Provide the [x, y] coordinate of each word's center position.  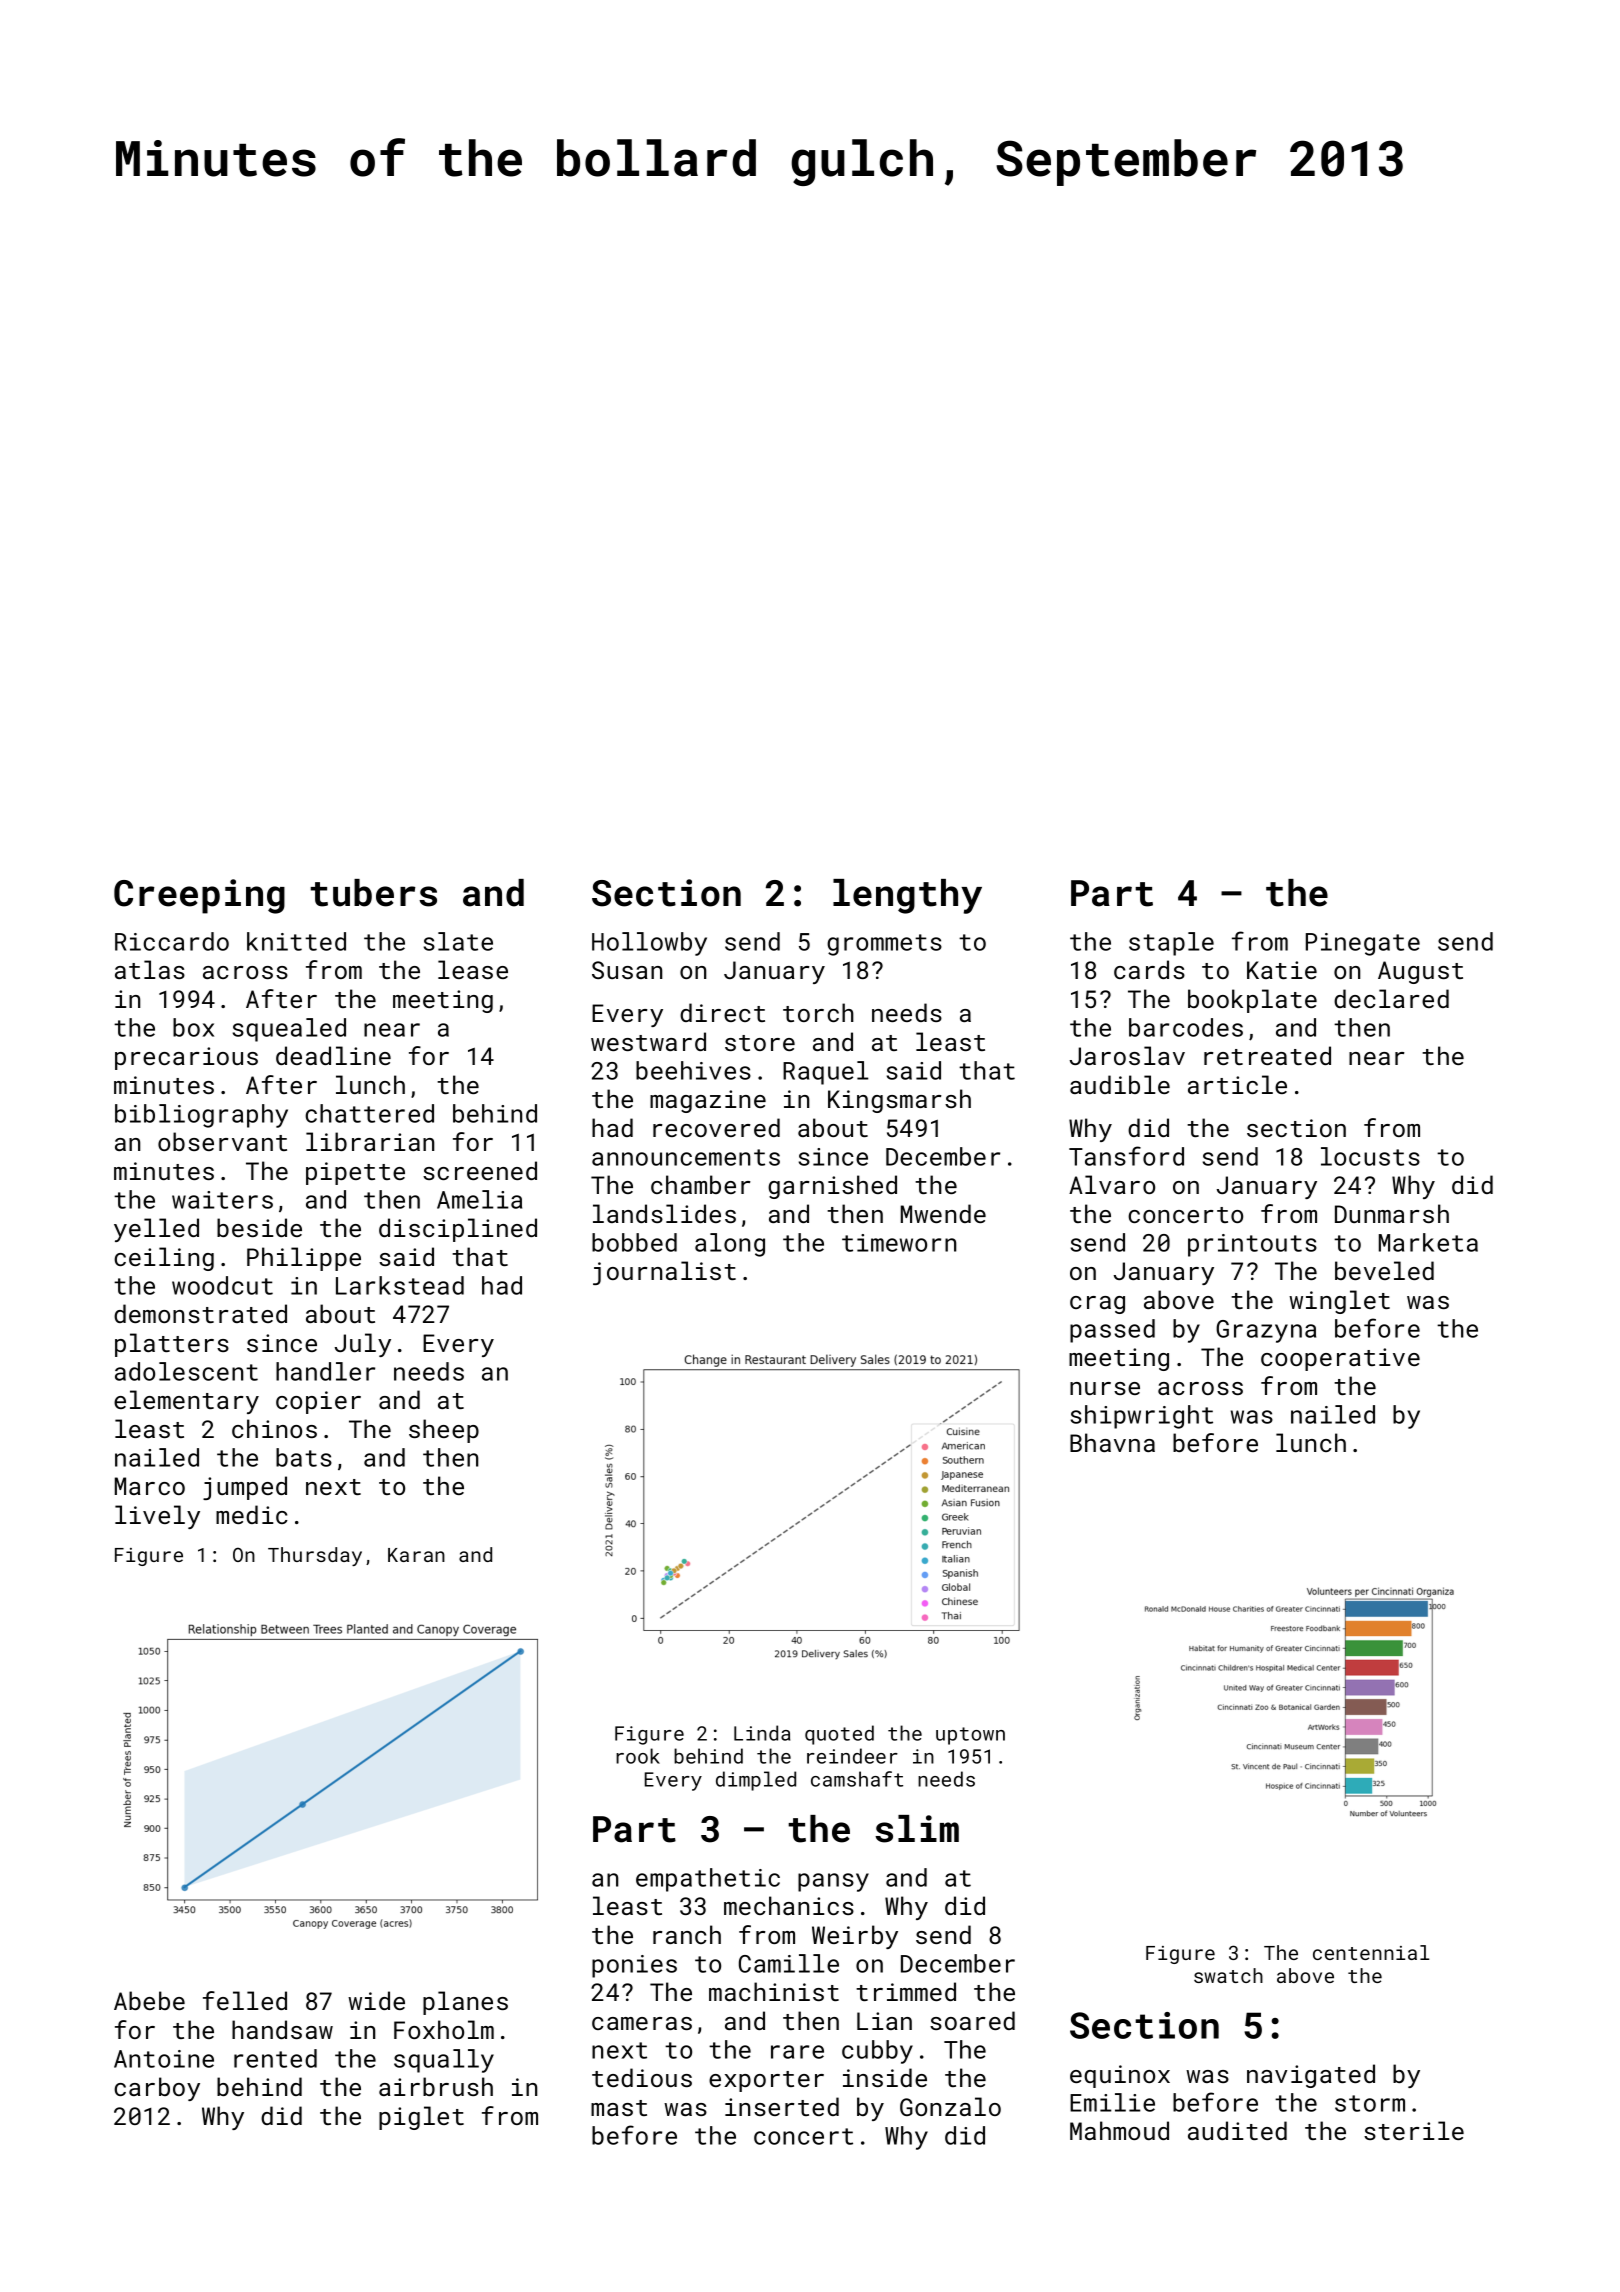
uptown [970, 1736]
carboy [157, 2089]
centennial [1371, 1952]
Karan [416, 1555]
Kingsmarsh [899, 1101]
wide [376, 2000]
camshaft [857, 1779]
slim [917, 1829]
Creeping [199, 896]
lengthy [907, 896]
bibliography [201, 1116]
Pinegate [1363, 944]
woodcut [222, 1285]
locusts [1370, 1156]
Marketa [1428, 1242]
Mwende [943, 1213]
